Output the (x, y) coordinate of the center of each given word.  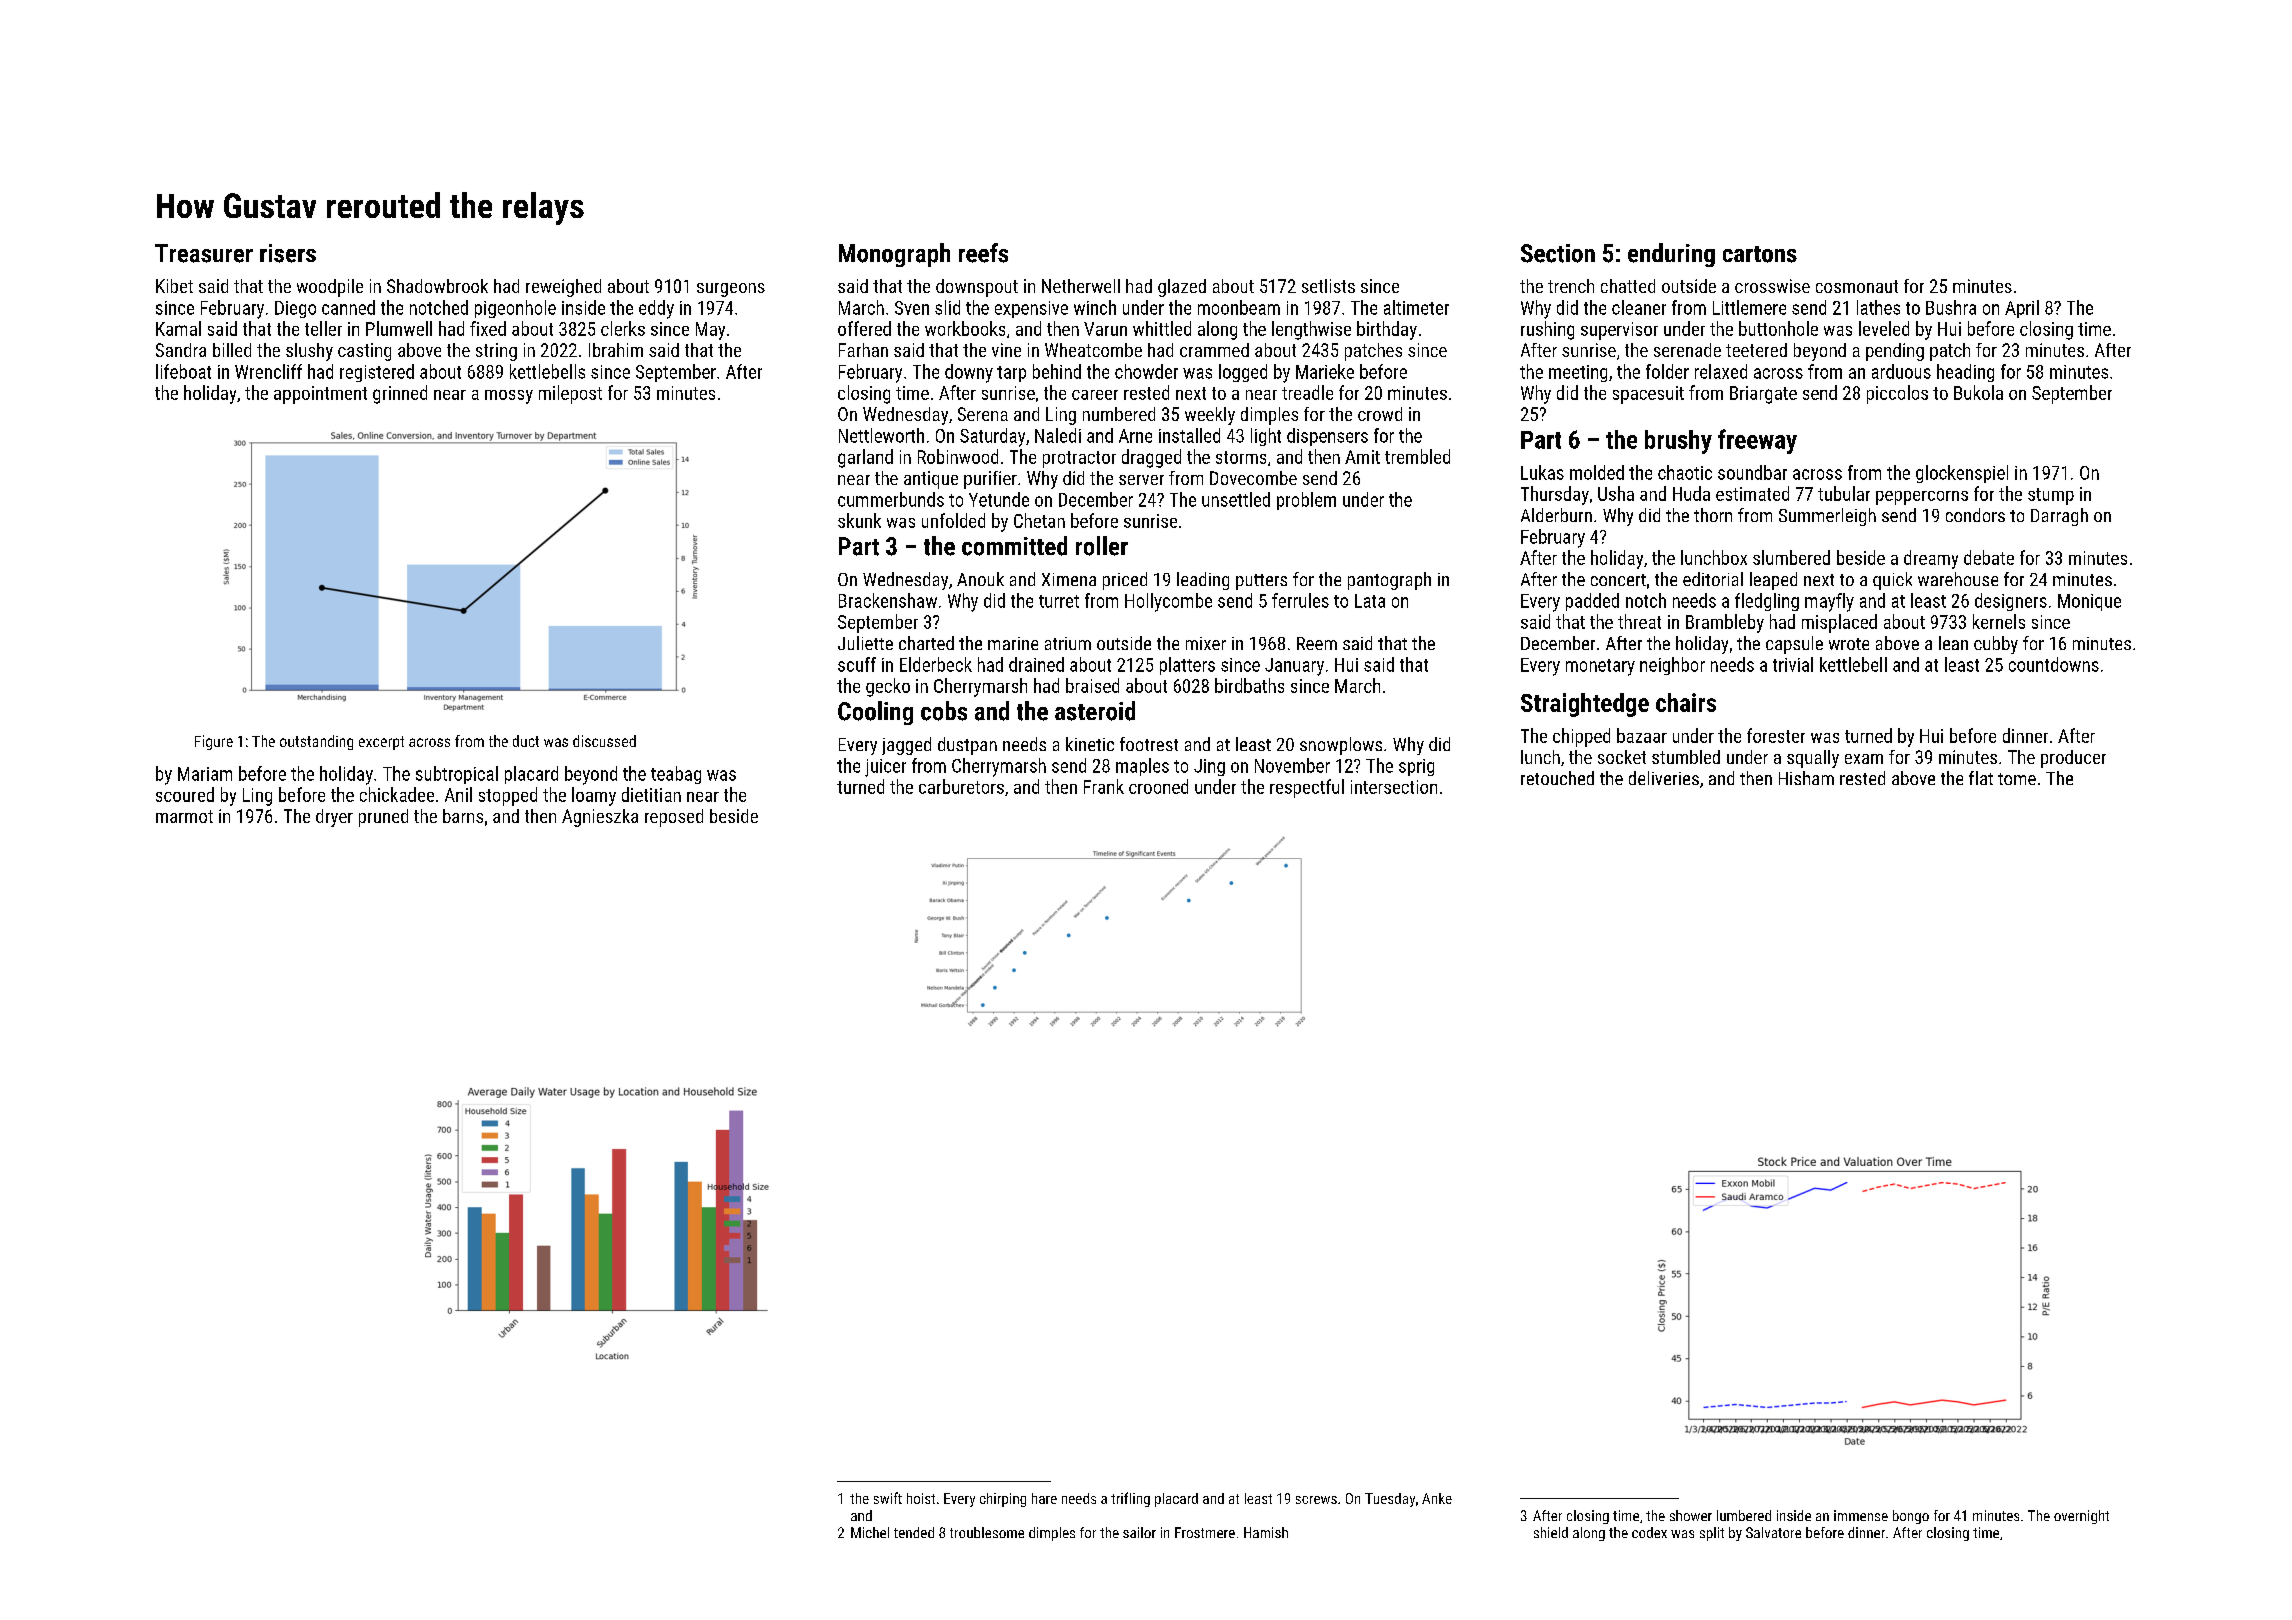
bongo (1911, 1517)
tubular (1844, 493)
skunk (859, 520)
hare (1044, 1498)
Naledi (1058, 435)
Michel (870, 1532)
